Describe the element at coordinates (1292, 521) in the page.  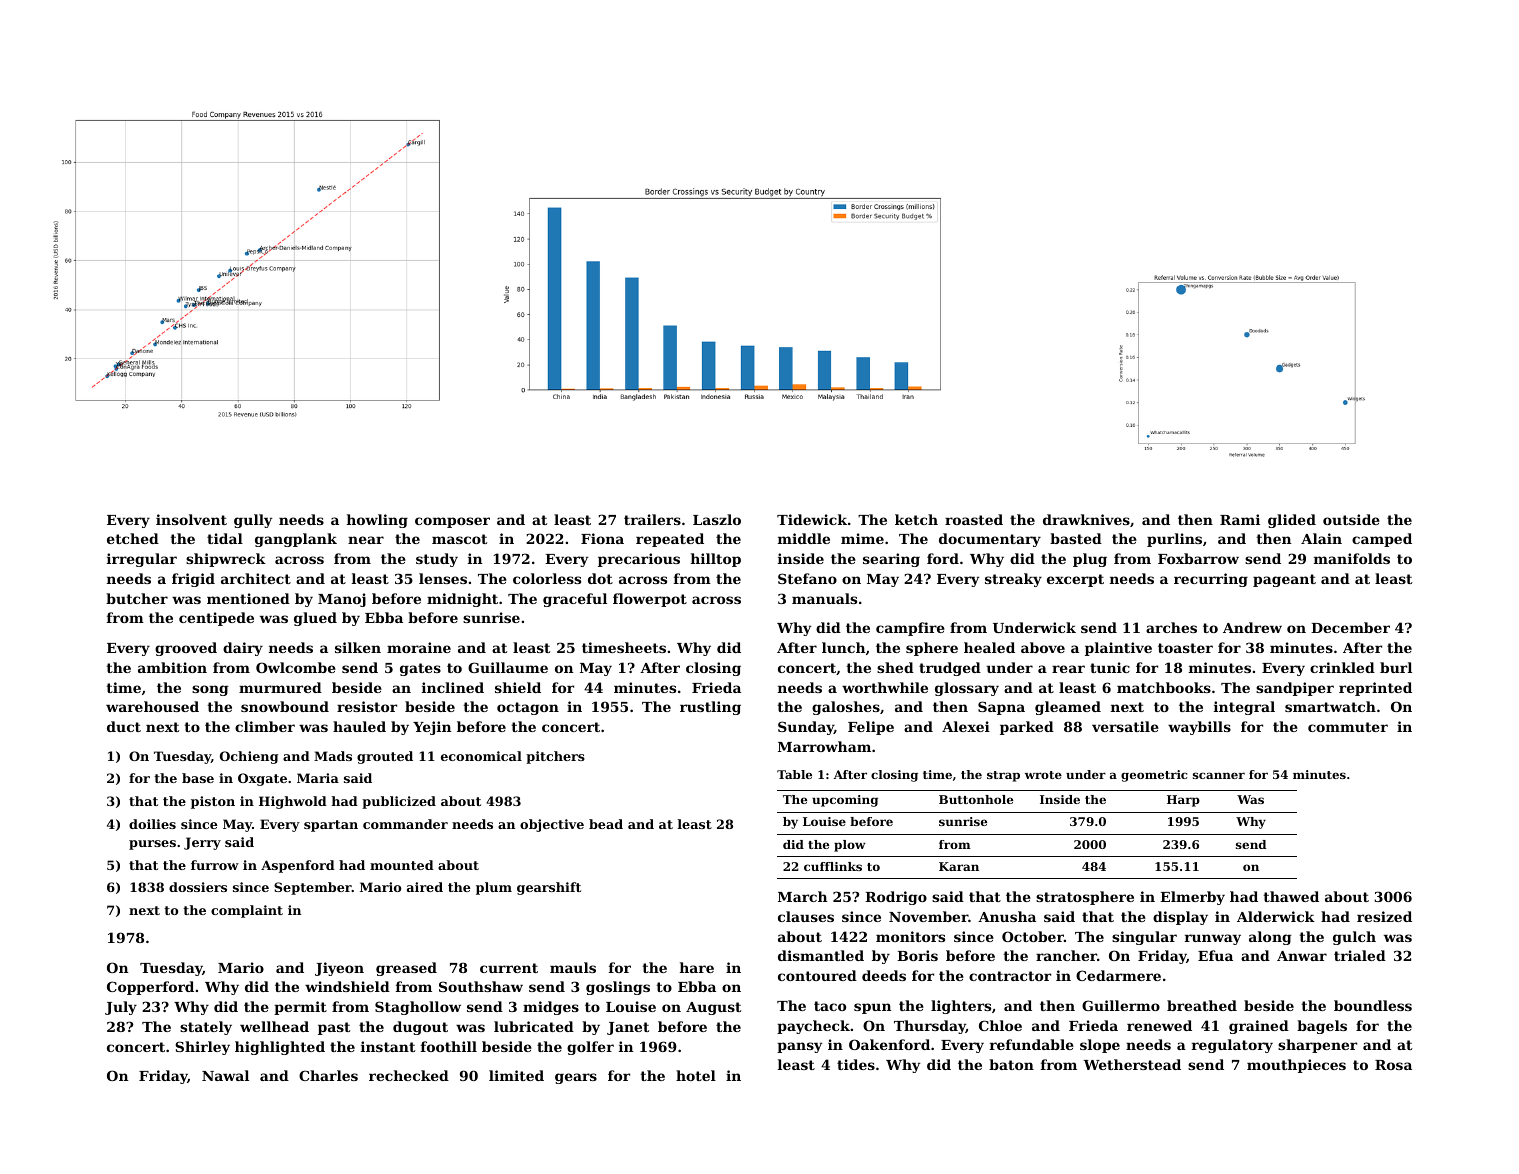
I see `glided` at that location.
